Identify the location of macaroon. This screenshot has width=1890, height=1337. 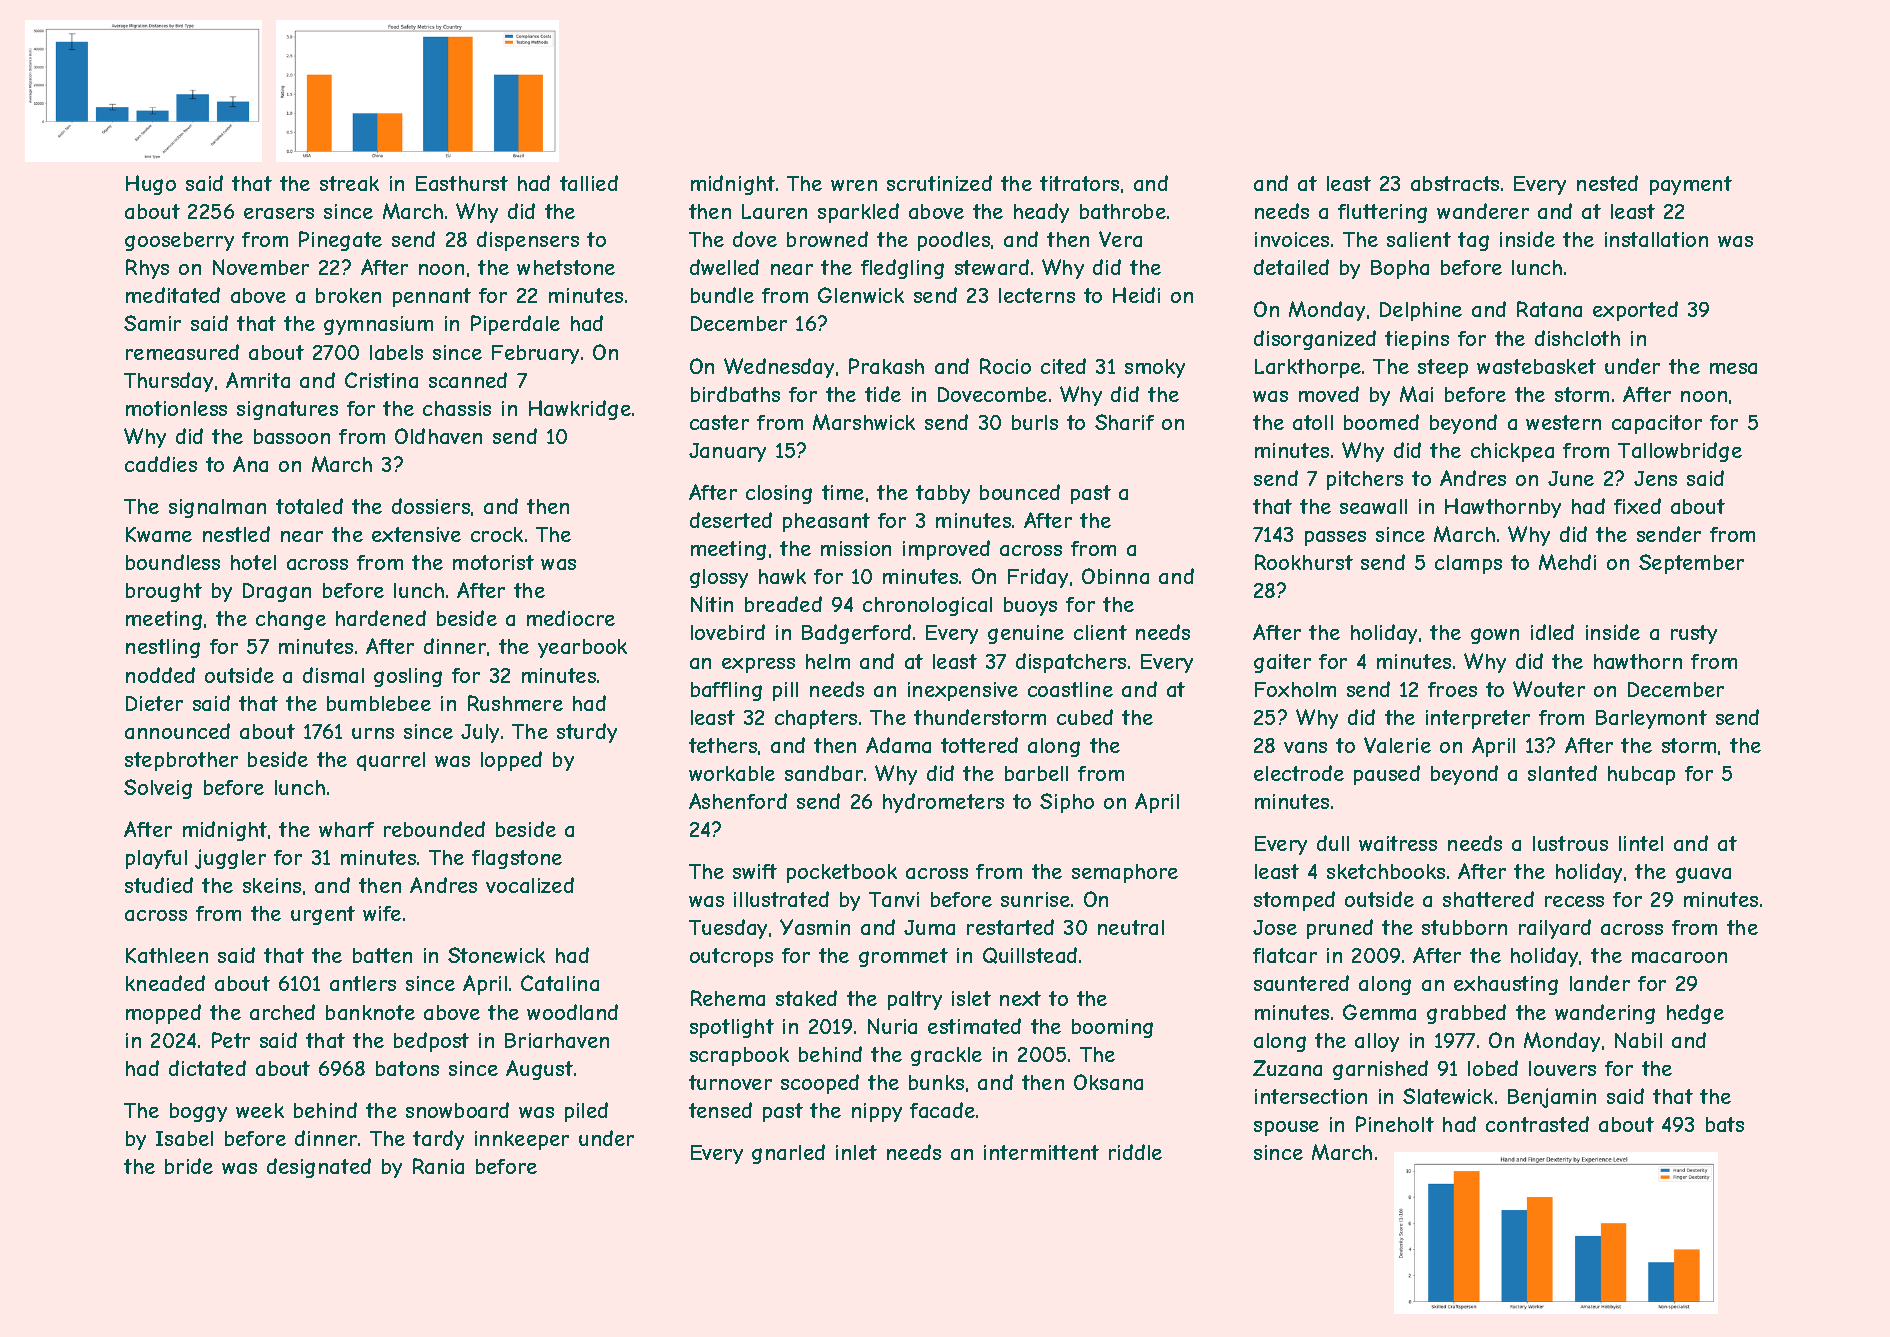
(1679, 957).
